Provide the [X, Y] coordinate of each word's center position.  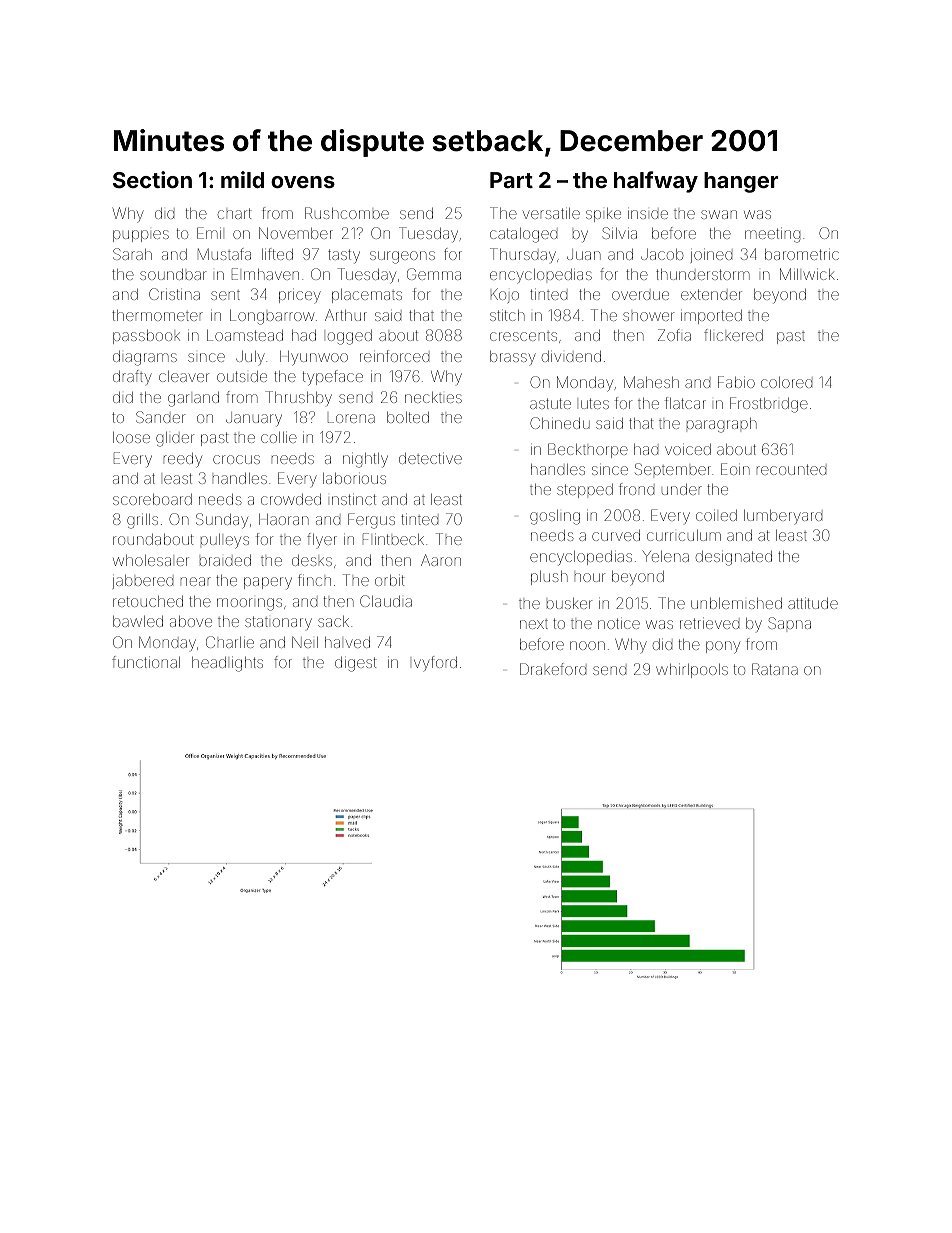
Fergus [371, 521]
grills [142, 521]
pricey [300, 297]
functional [146, 662]
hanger [741, 182]
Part [511, 180]
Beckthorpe [588, 450]
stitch [507, 315]
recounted [791, 469]
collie [279, 437]
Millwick [807, 274]
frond [636, 489]
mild [242, 179]
